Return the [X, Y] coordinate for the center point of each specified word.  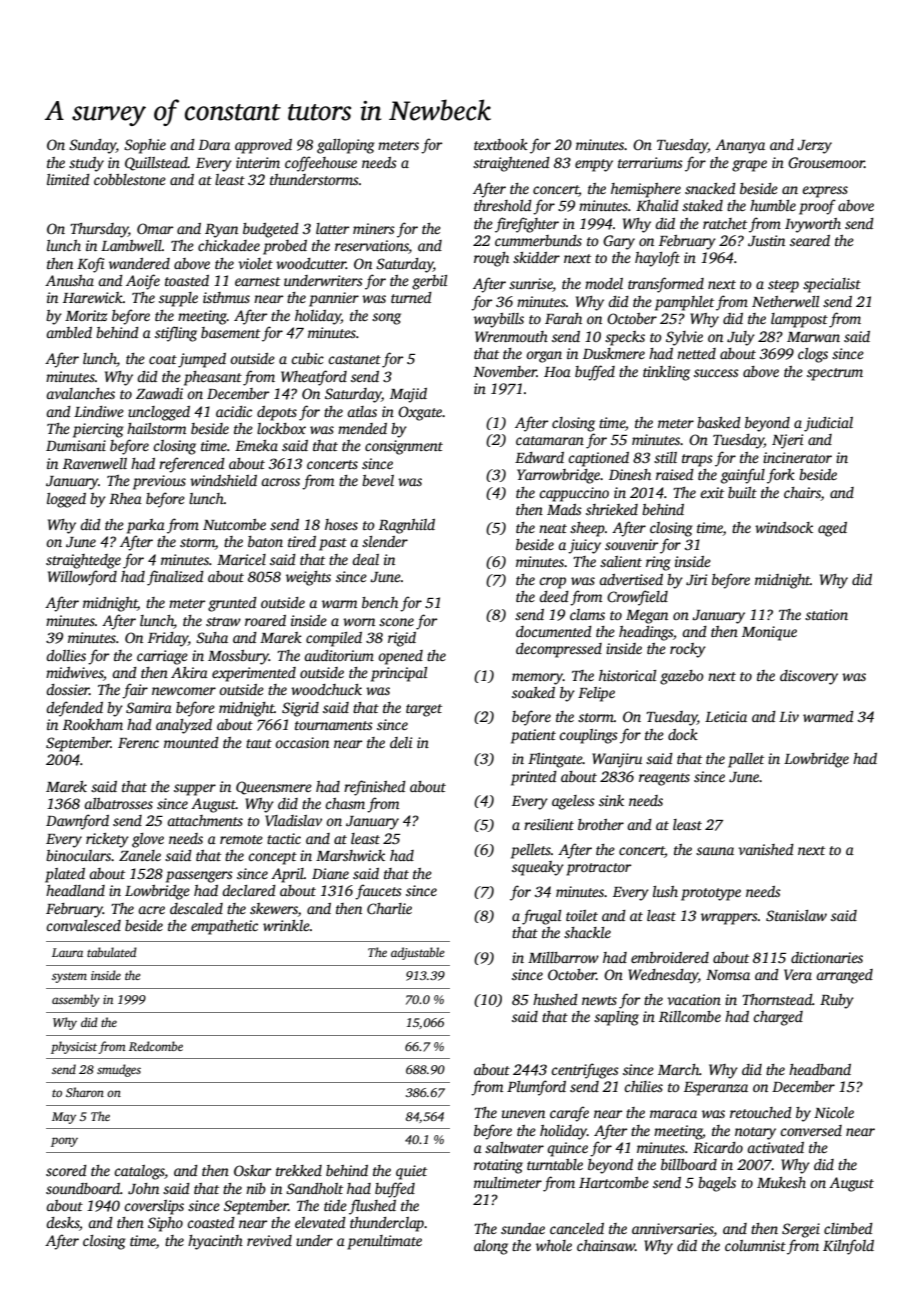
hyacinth [215, 1242]
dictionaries [827, 957]
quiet [411, 1172]
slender [385, 541]
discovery [809, 677]
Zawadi [159, 393]
